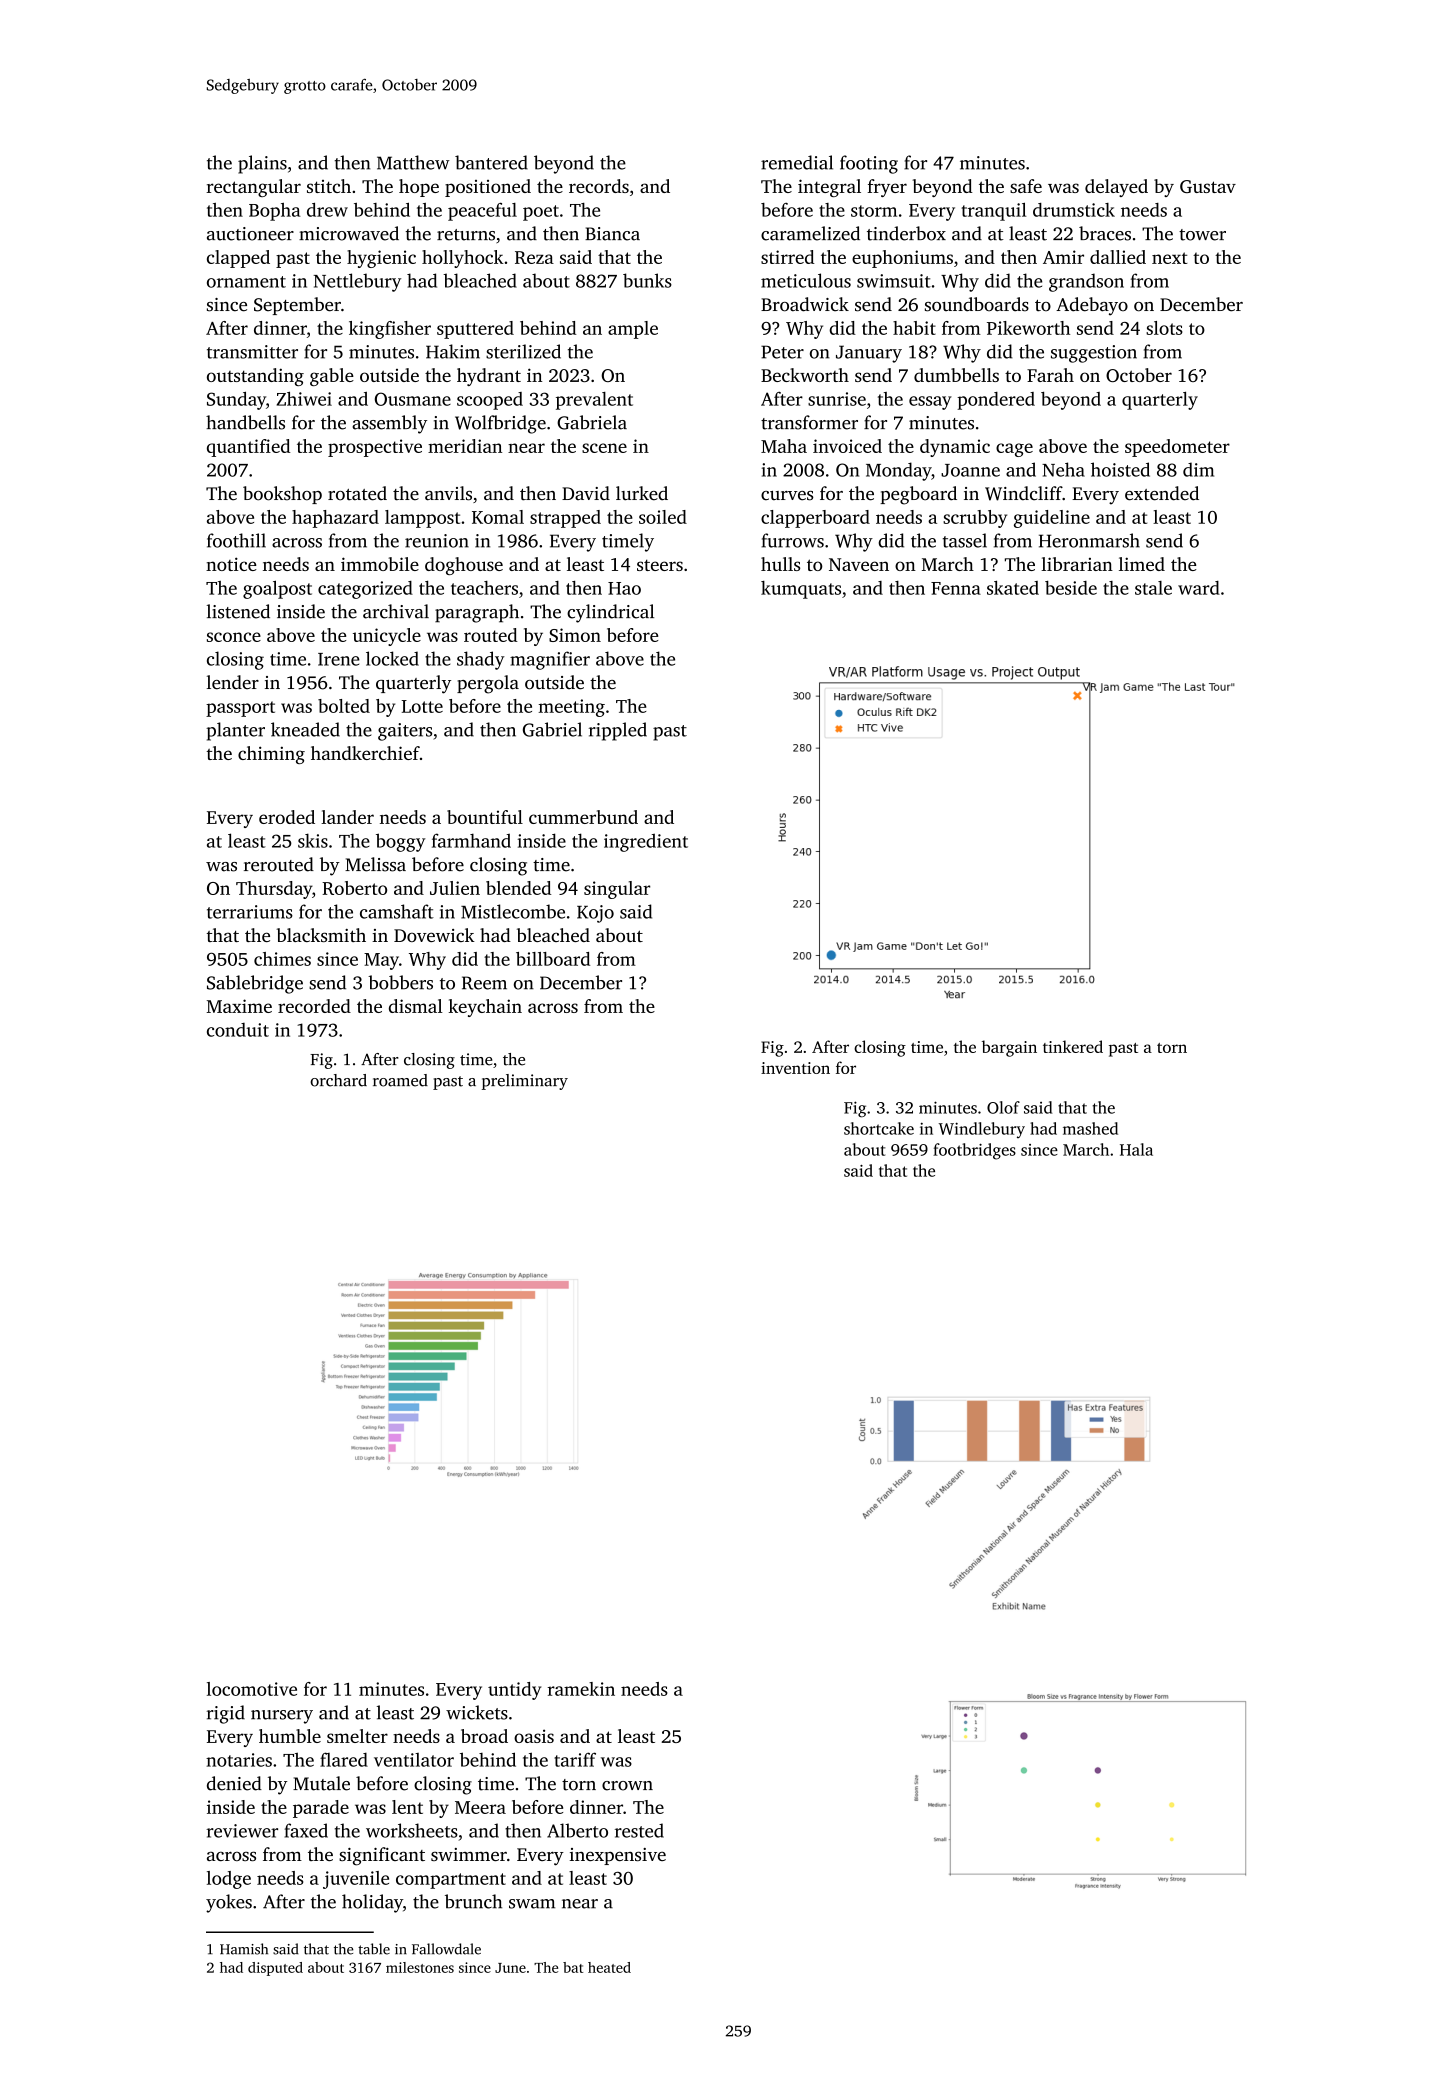  I want to click on poet, so click(541, 213).
